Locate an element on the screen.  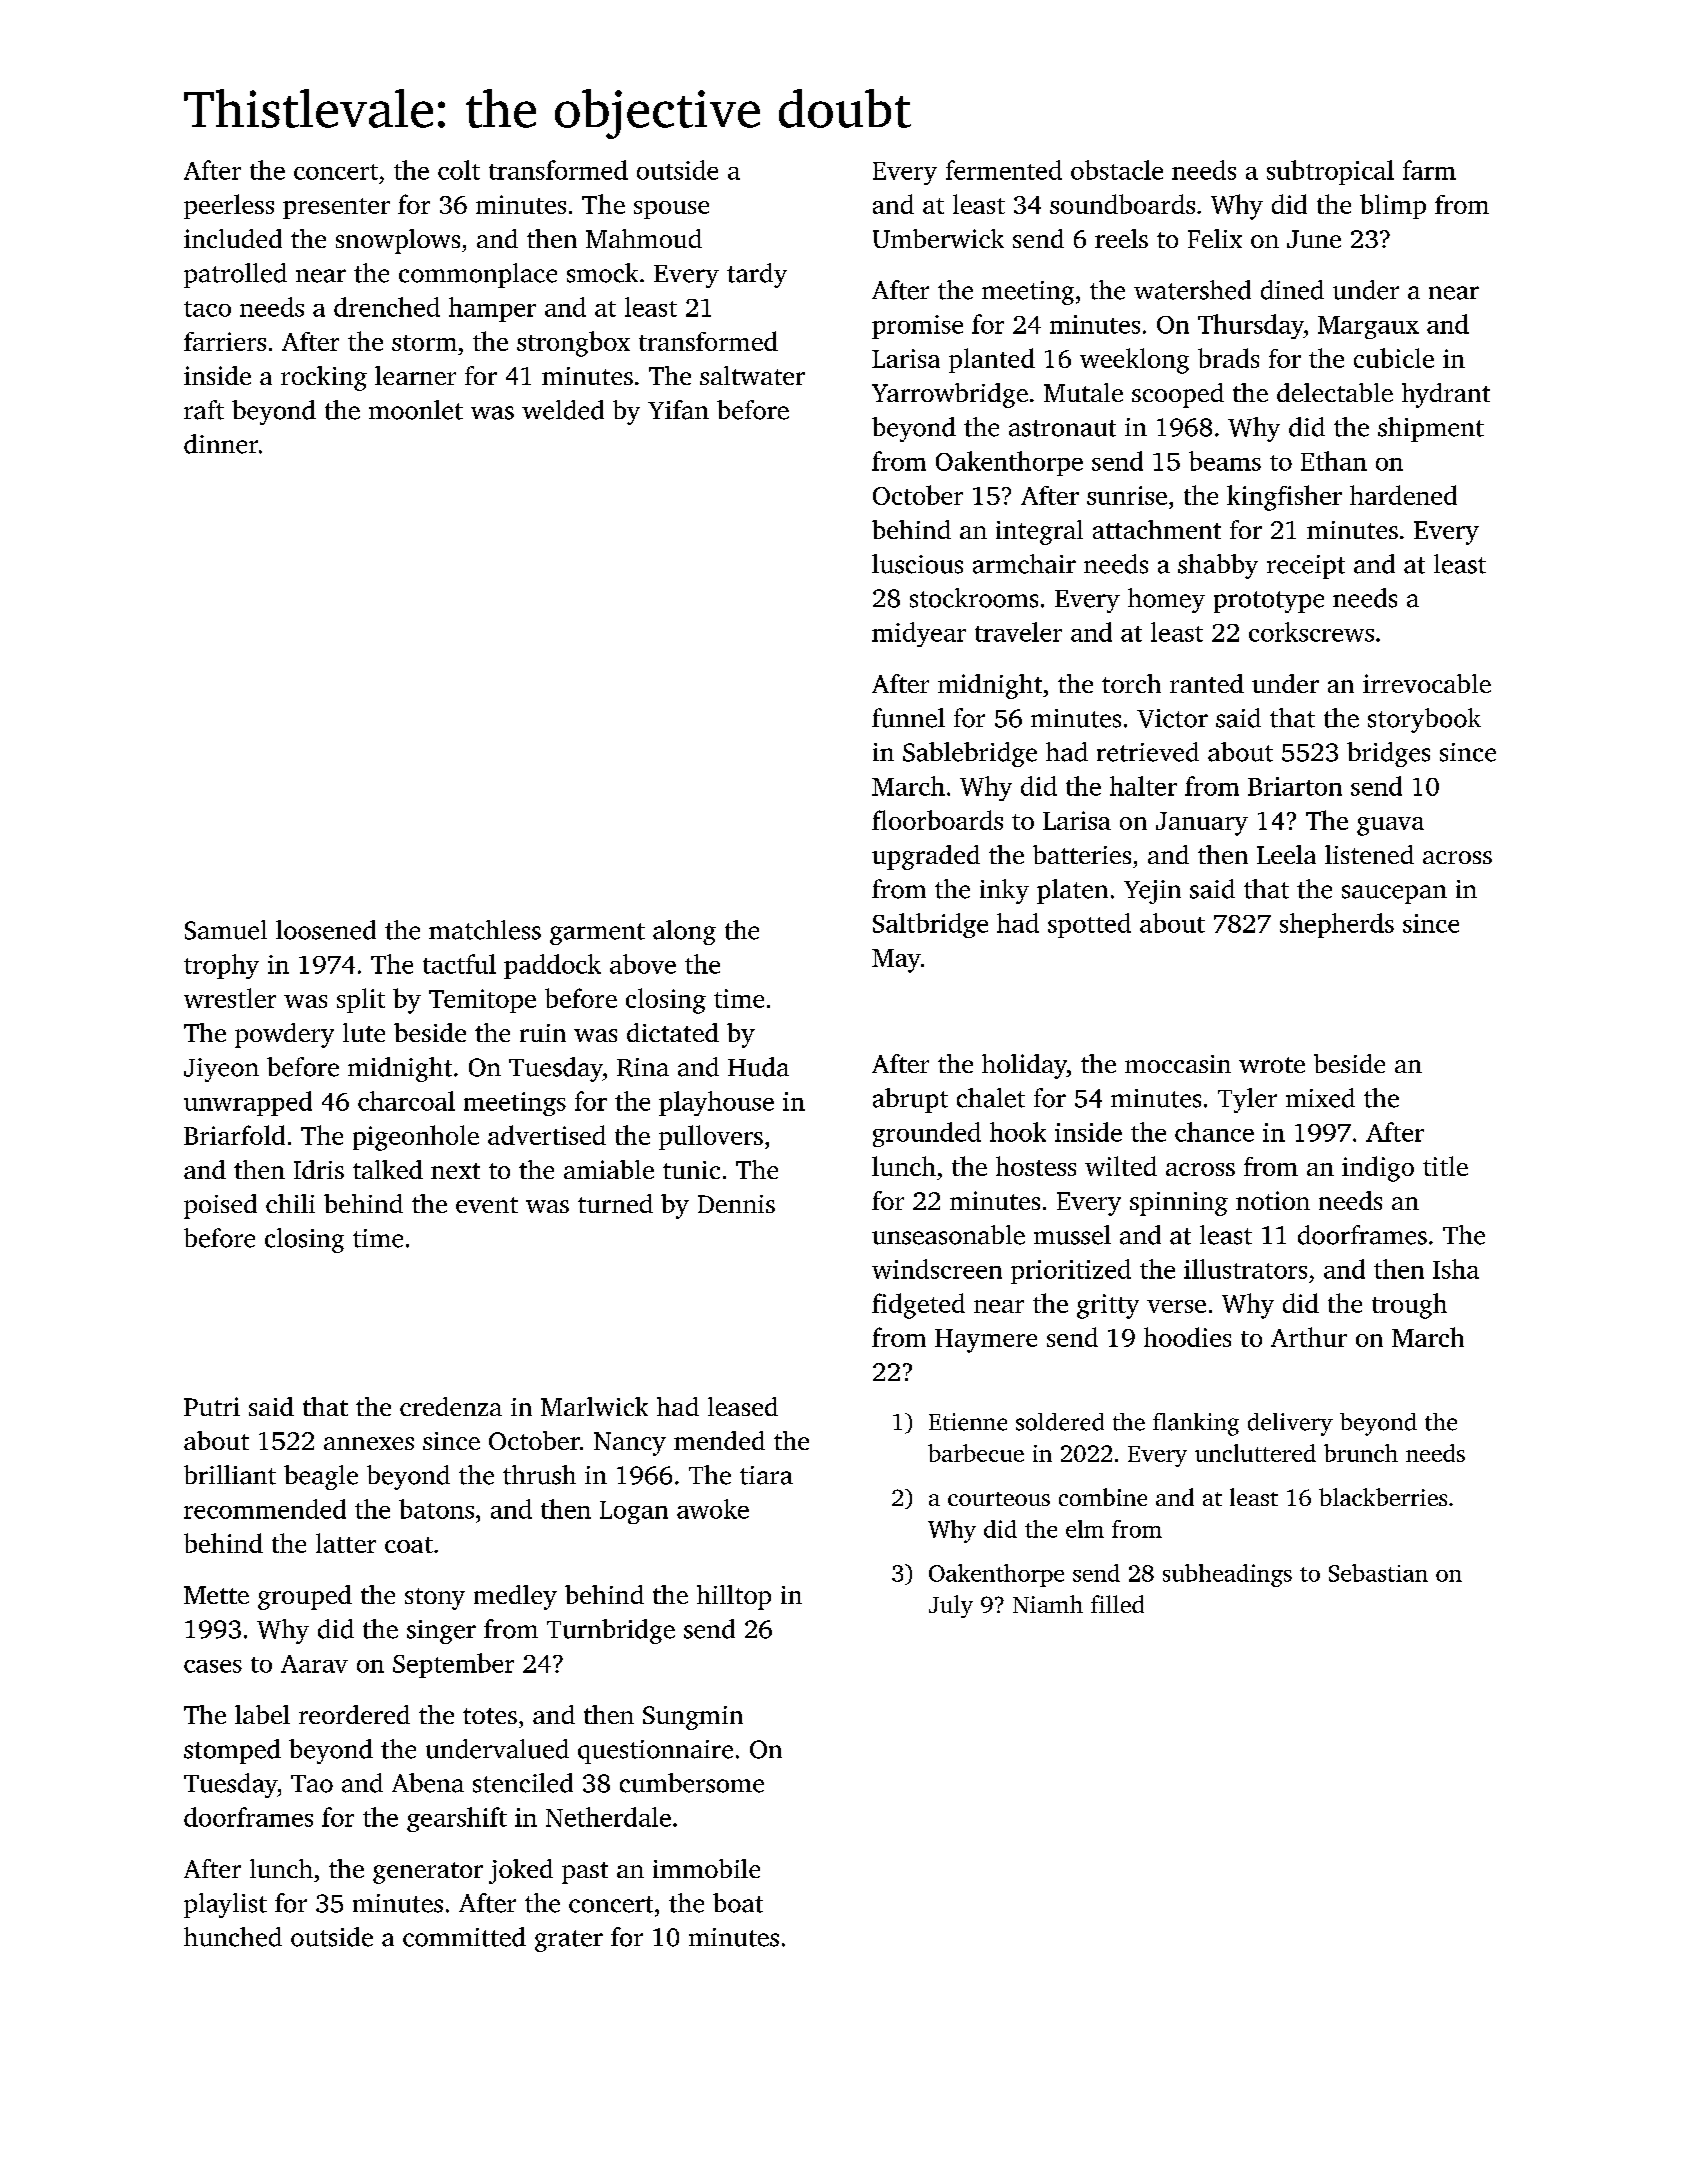
beams is located at coordinates (1225, 461).
